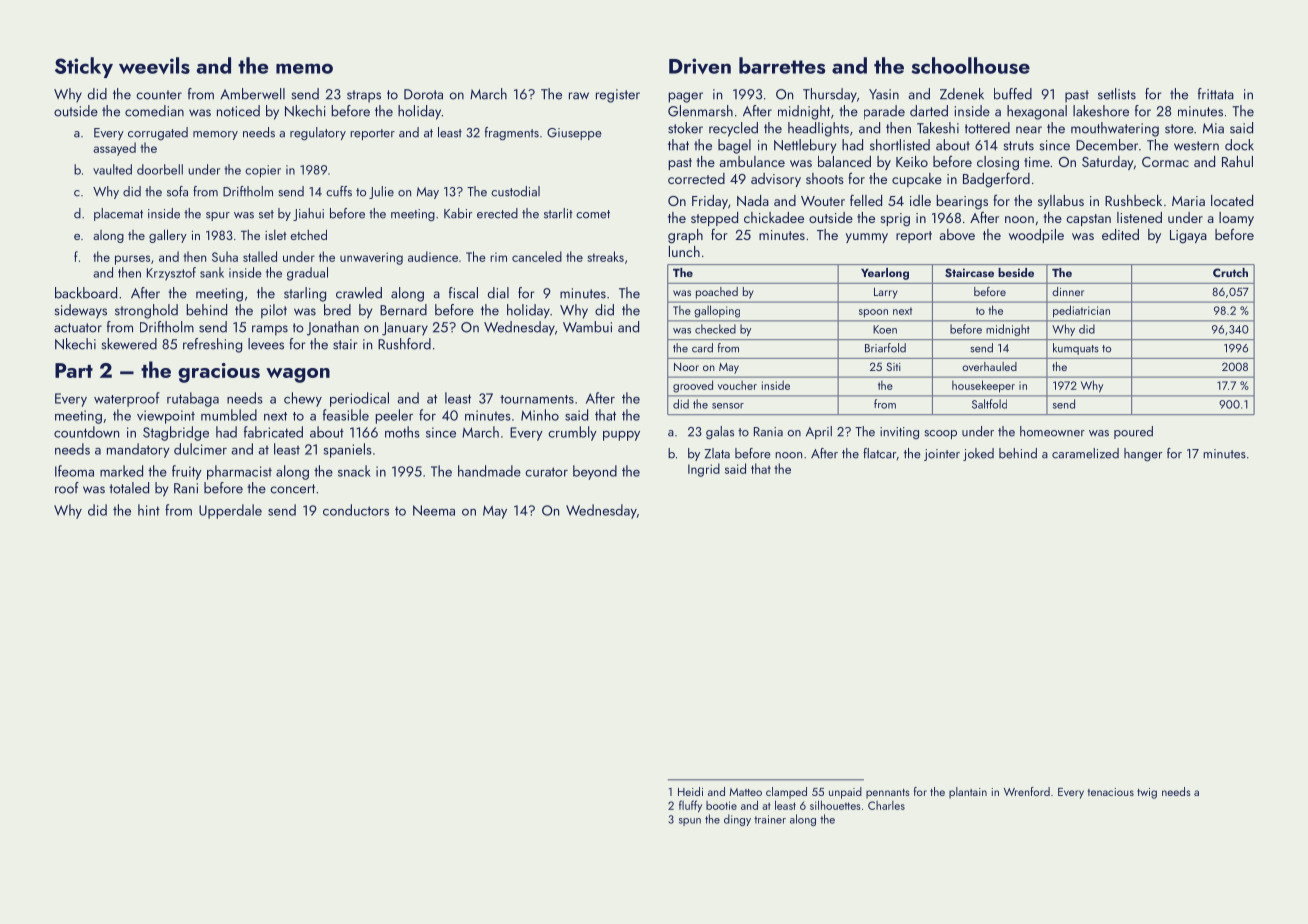 The width and height of the document is (1308, 924). I want to click on crumbly, so click(572, 433).
